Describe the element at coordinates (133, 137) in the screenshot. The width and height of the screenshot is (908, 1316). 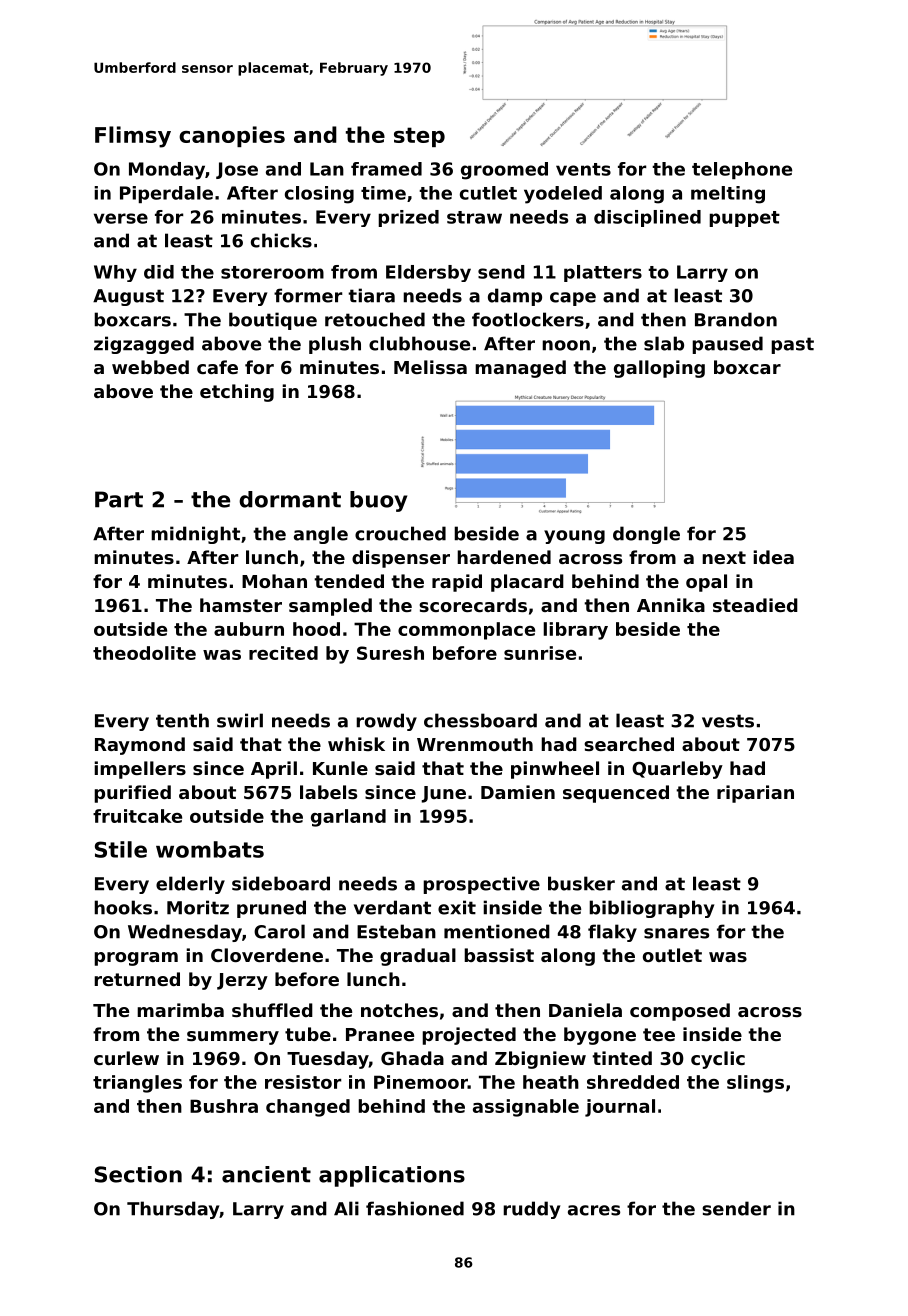
I see `Flimsy` at that location.
